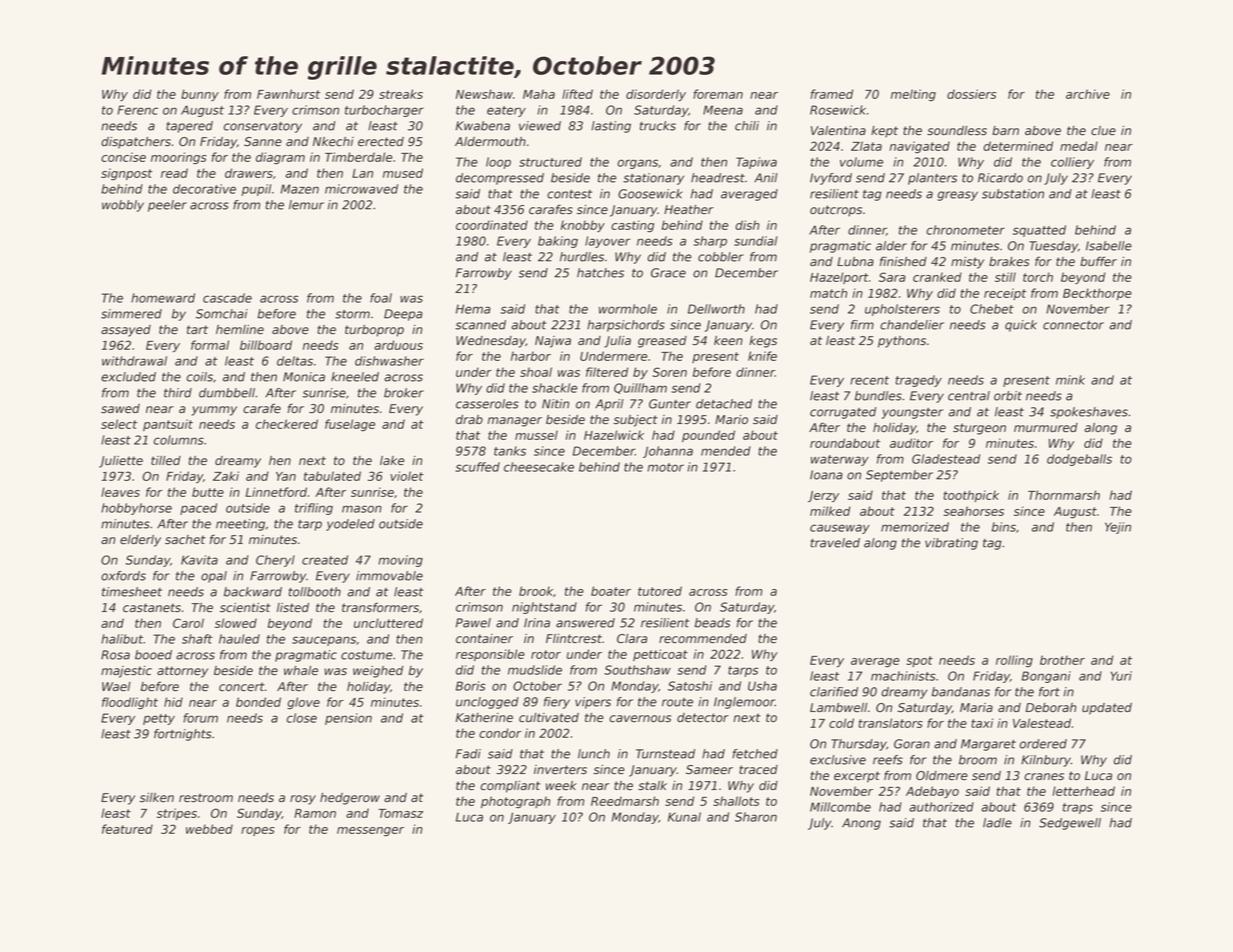  What do you see at coordinates (227, 393) in the screenshot?
I see `dumbbell` at bounding box center [227, 393].
